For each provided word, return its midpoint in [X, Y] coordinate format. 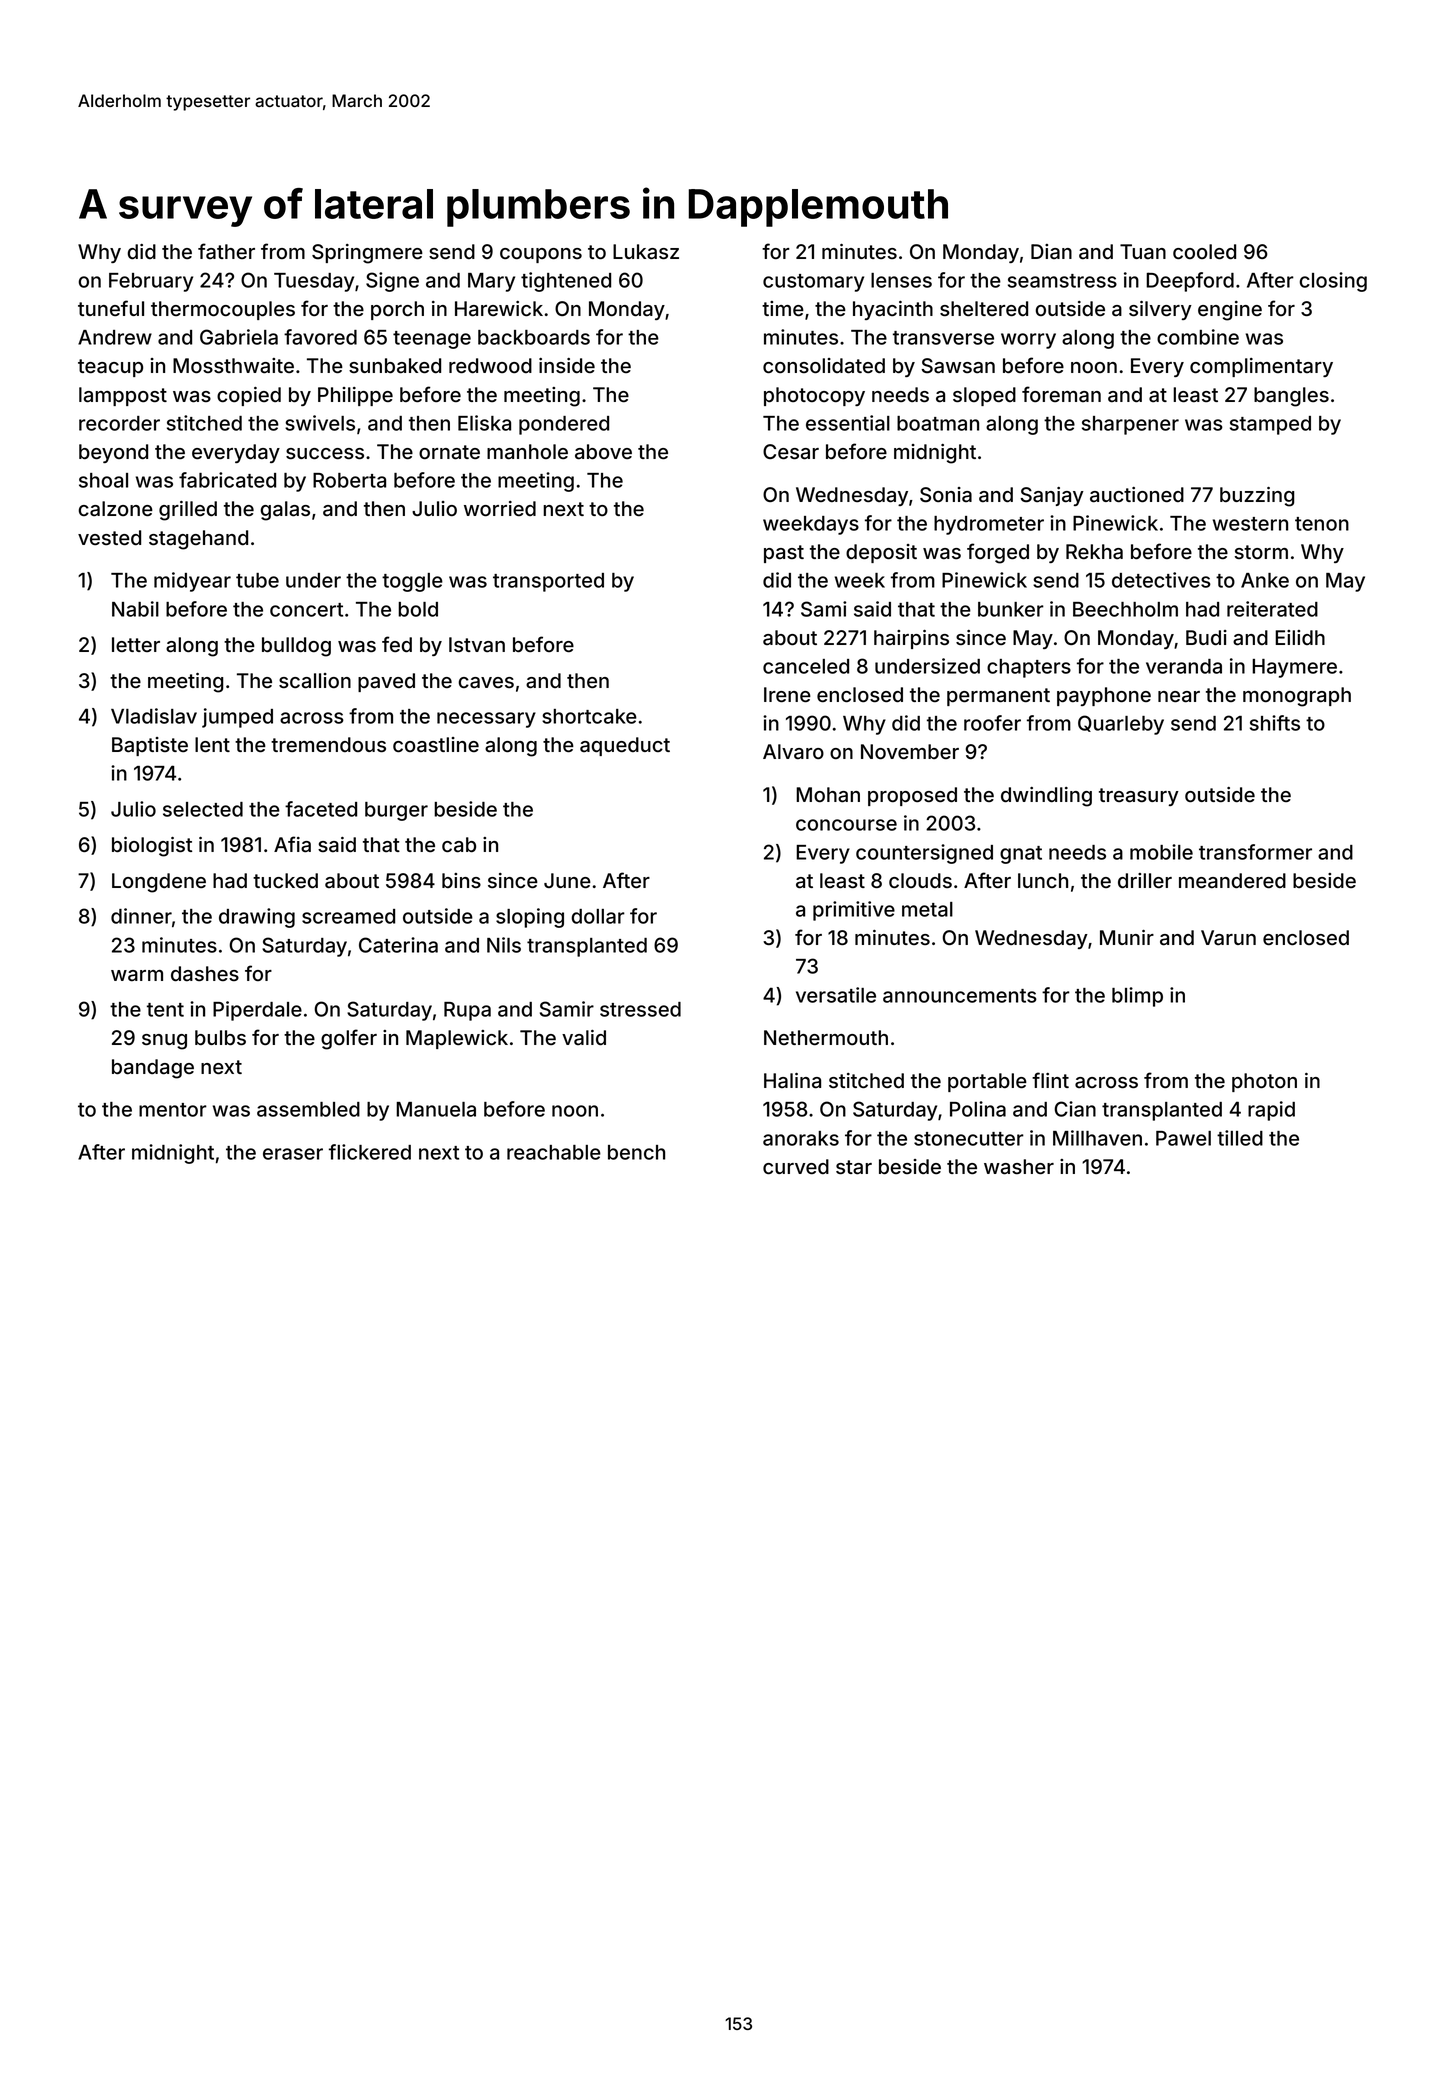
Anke [1265, 580]
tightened [566, 282]
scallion [315, 681]
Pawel [1183, 1138]
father [226, 251]
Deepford [1190, 282]
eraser [293, 1154]
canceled [806, 666]
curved [796, 1167]
